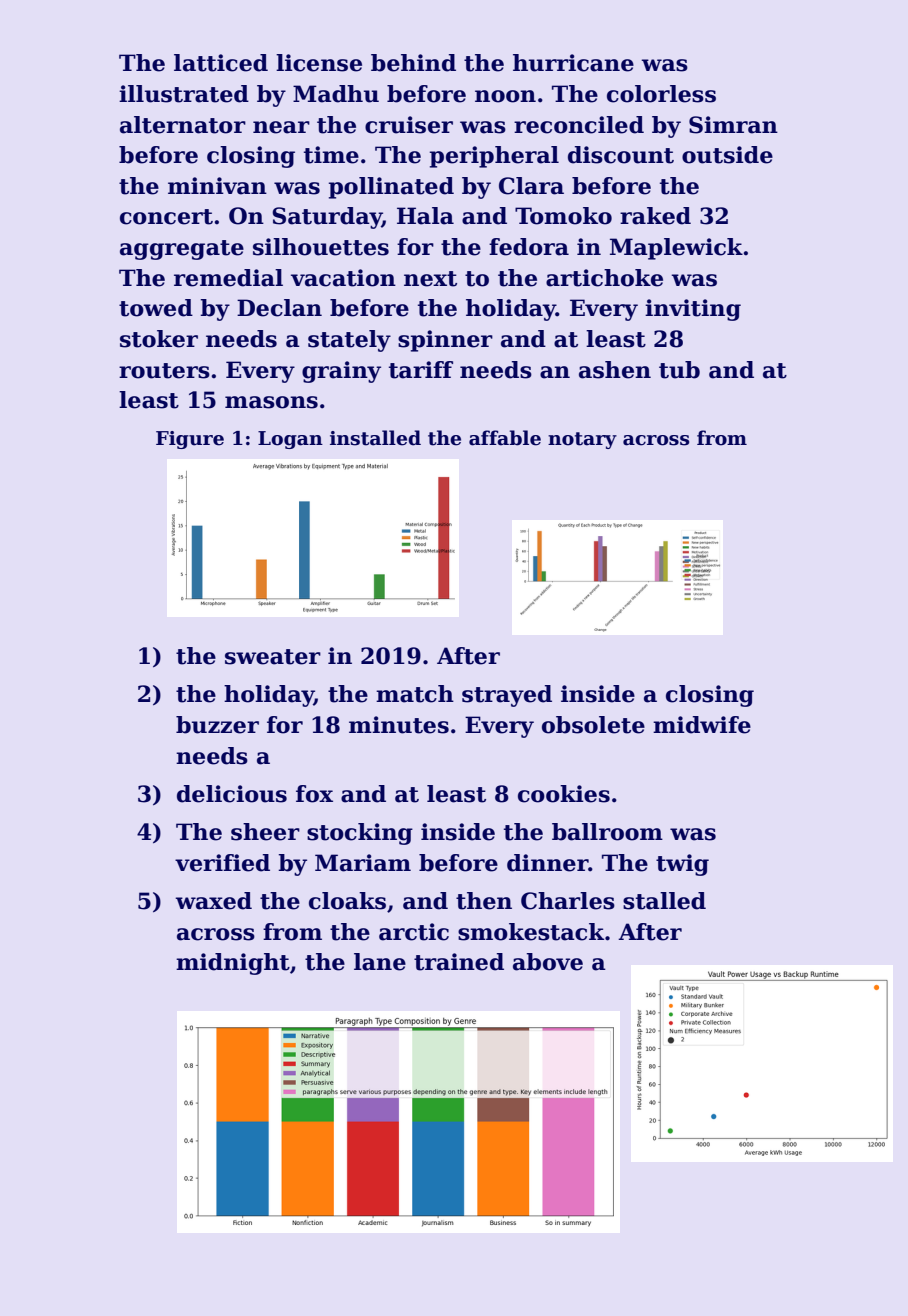 This screenshot has width=908, height=1316. I want to click on behind, so click(413, 63).
